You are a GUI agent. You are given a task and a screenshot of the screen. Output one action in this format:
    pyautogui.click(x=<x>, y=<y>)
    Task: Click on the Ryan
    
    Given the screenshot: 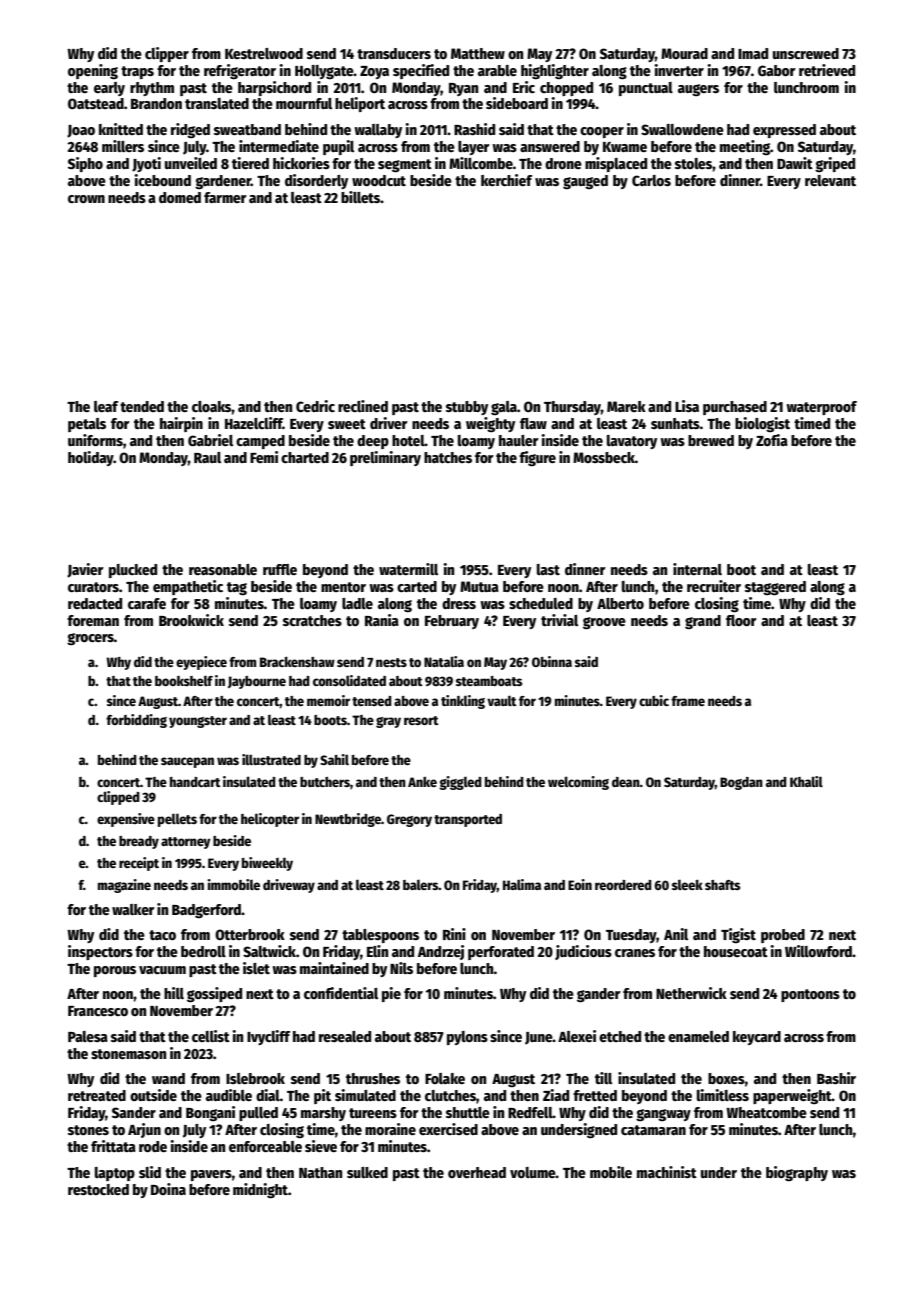 What is the action you would take?
    pyautogui.click(x=463, y=89)
